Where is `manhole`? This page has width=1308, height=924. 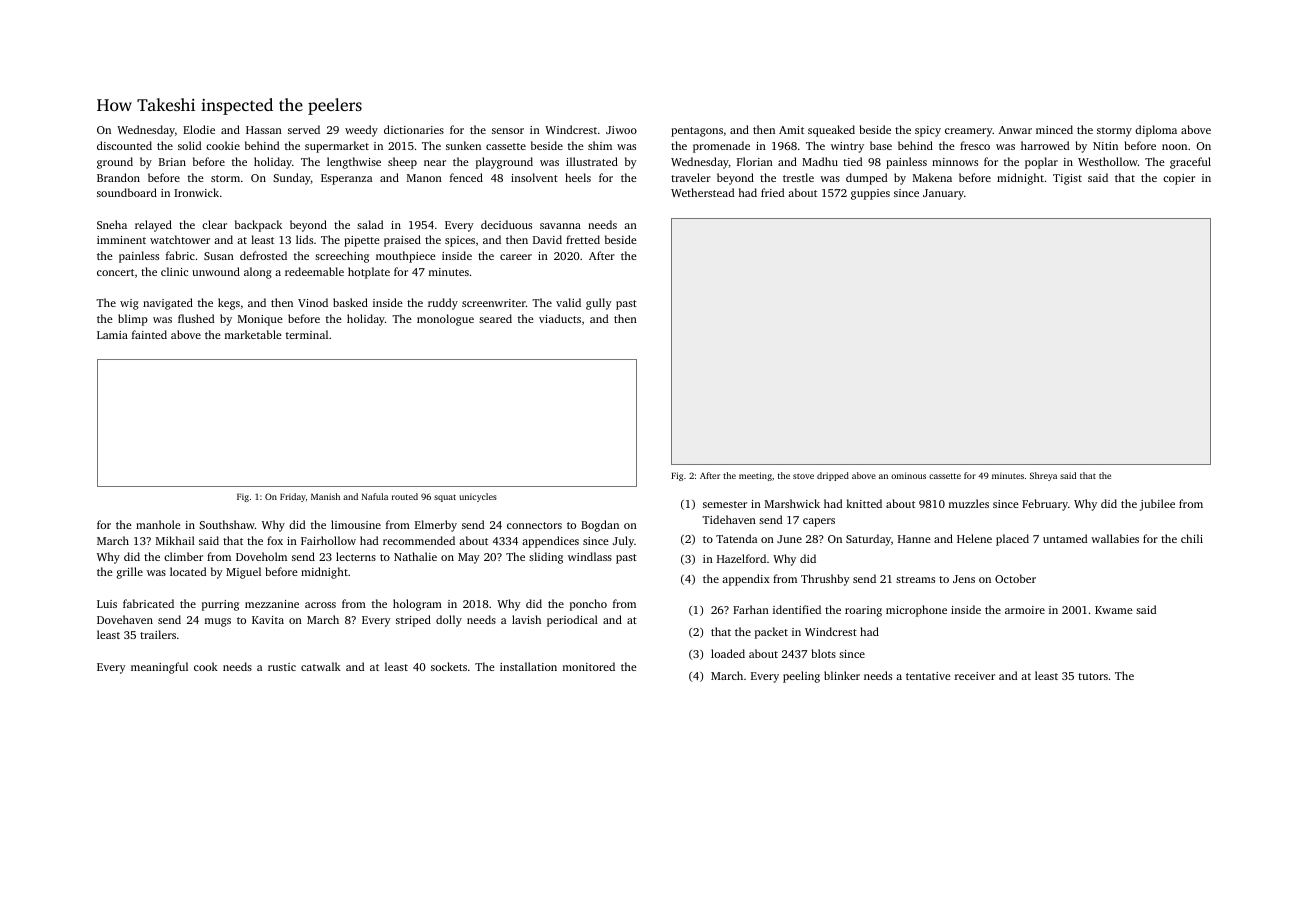
manhole is located at coordinates (158, 524).
